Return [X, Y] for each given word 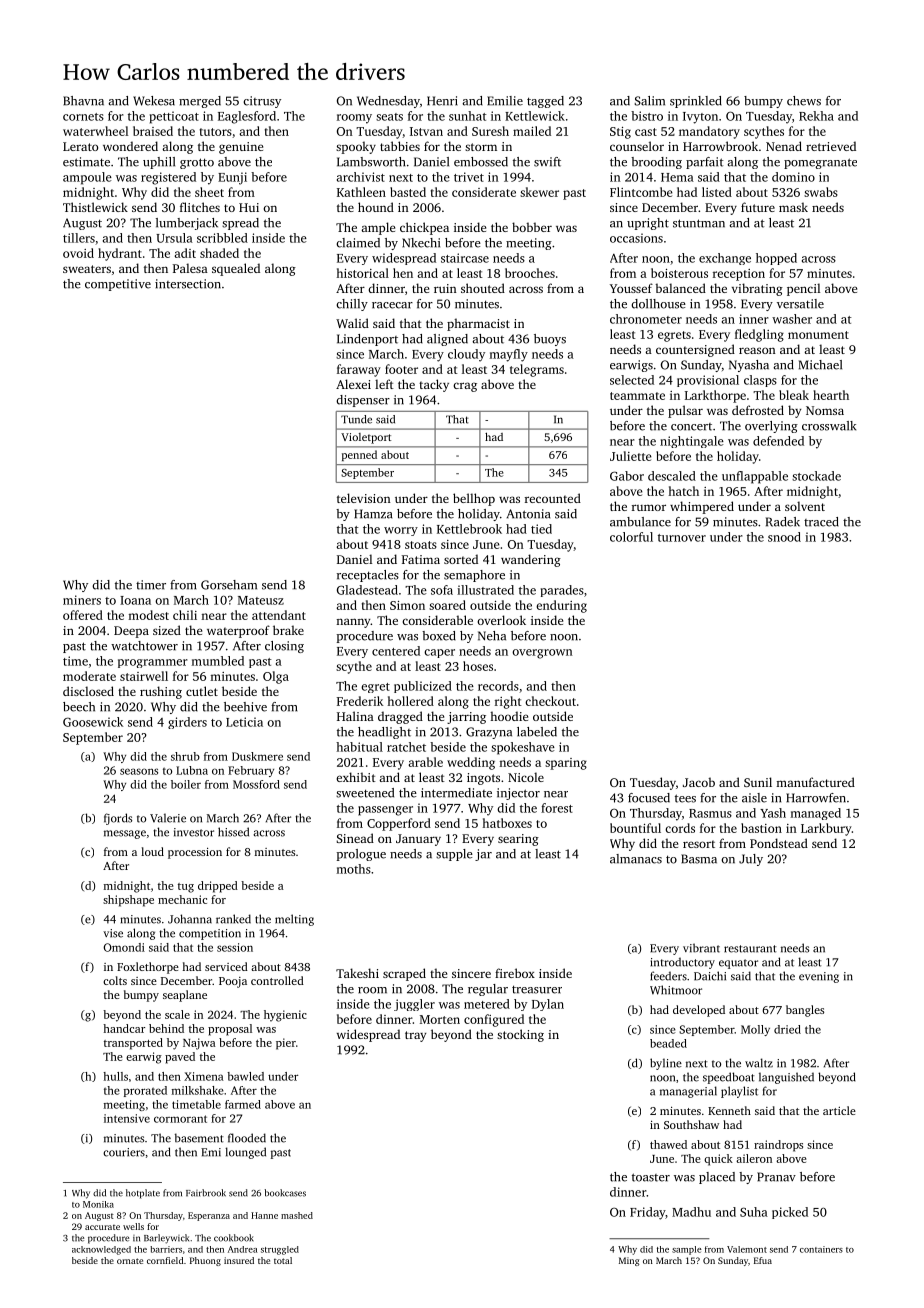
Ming [629, 1261]
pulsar [685, 411]
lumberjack [187, 224]
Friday [647, 1213]
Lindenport [367, 340]
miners [82, 600]
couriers [124, 1152]
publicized [423, 687]
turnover [682, 538]
